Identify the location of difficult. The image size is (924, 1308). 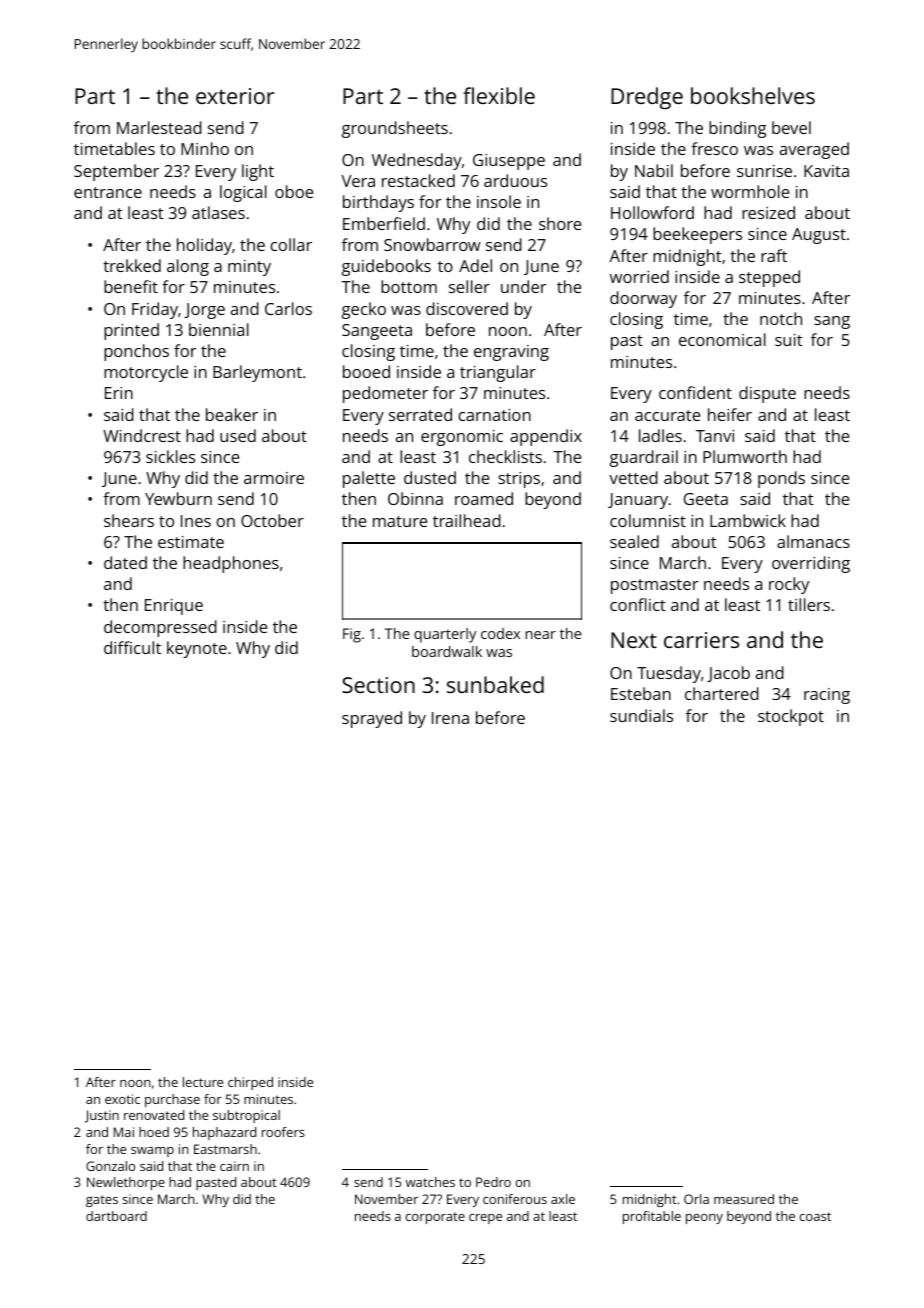
(132, 647).
